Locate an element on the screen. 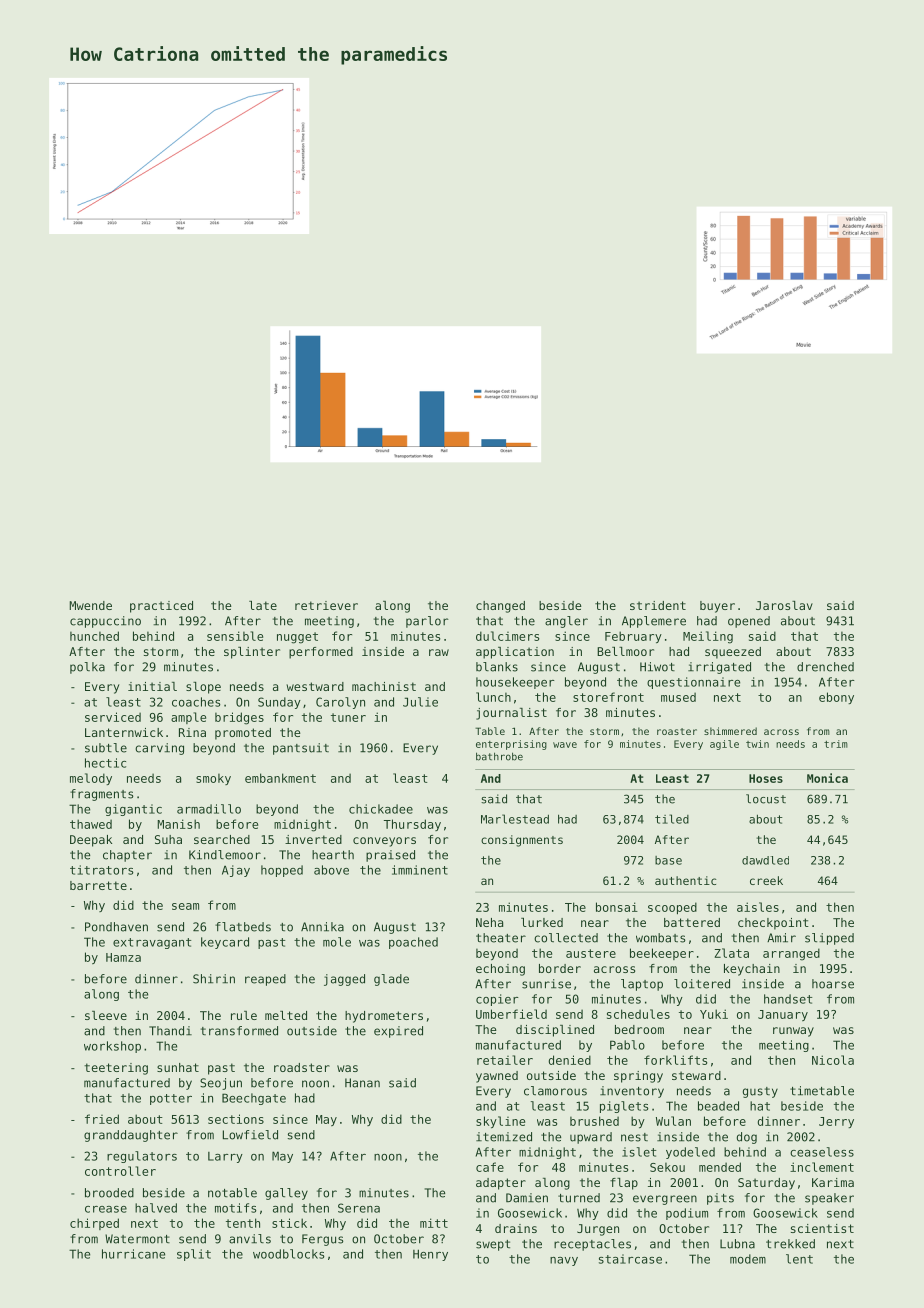  fragments is located at coordinates (101, 795).
